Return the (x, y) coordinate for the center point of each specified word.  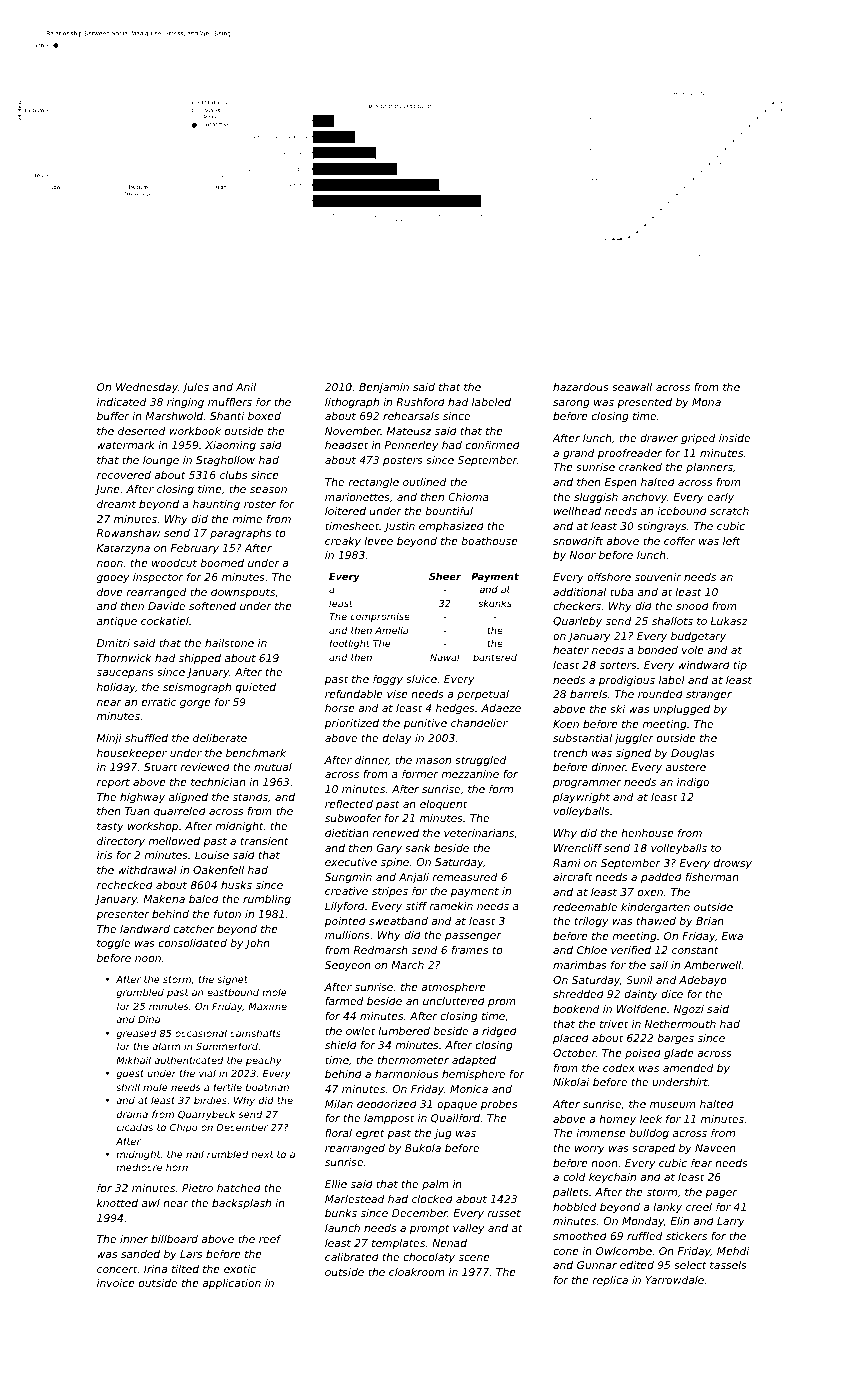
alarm (166, 1046)
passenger (473, 937)
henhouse (647, 833)
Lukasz (729, 621)
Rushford (420, 402)
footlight (350, 644)
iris (104, 855)
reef (270, 1239)
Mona (706, 402)
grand (578, 454)
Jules (195, 388)
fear (702, 1163)
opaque (457, 1106)
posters (403, 461)
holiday (116, 688)
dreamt (116, 504)
